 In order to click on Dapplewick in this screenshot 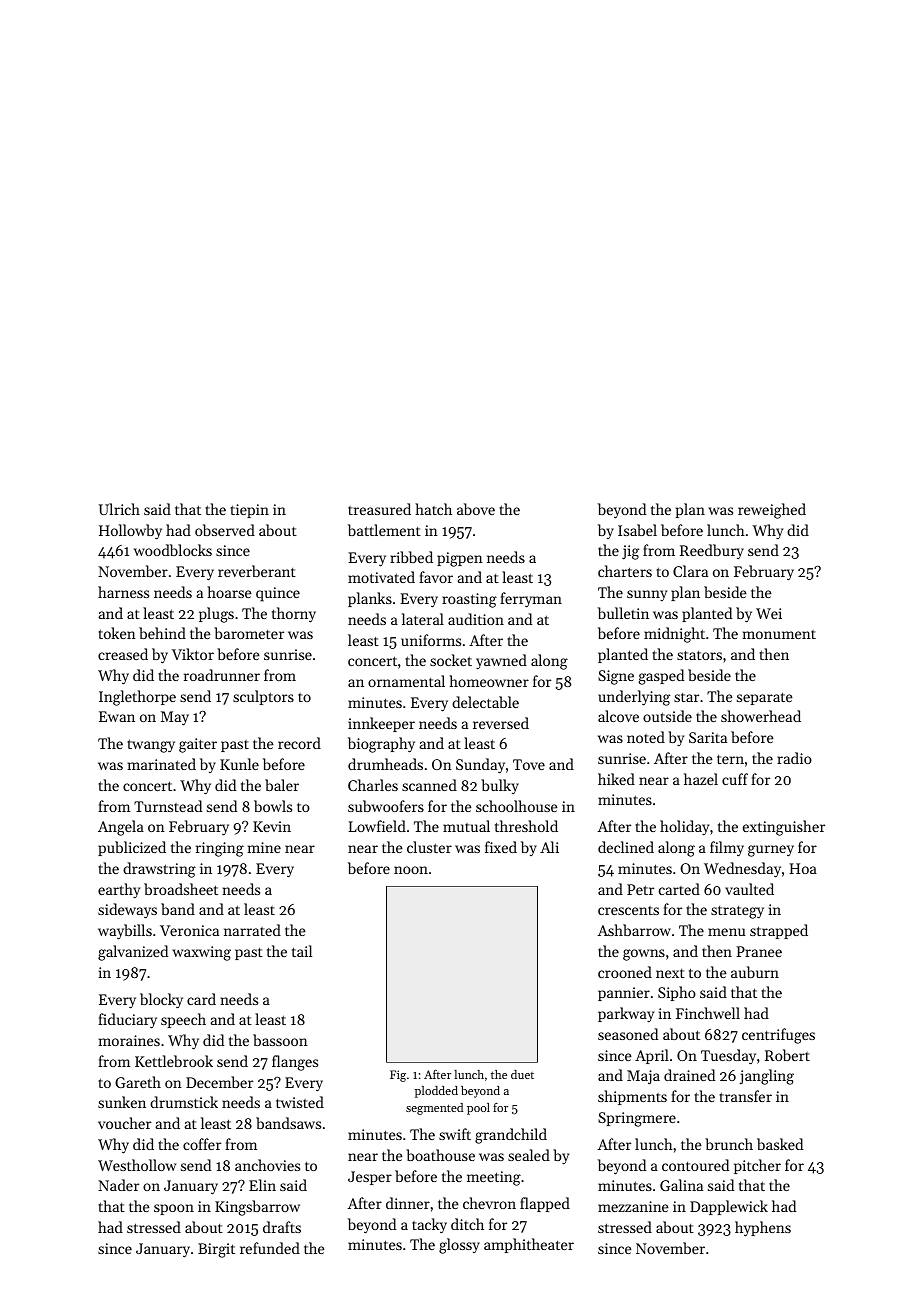, I will do `click(729, 1207)`.
